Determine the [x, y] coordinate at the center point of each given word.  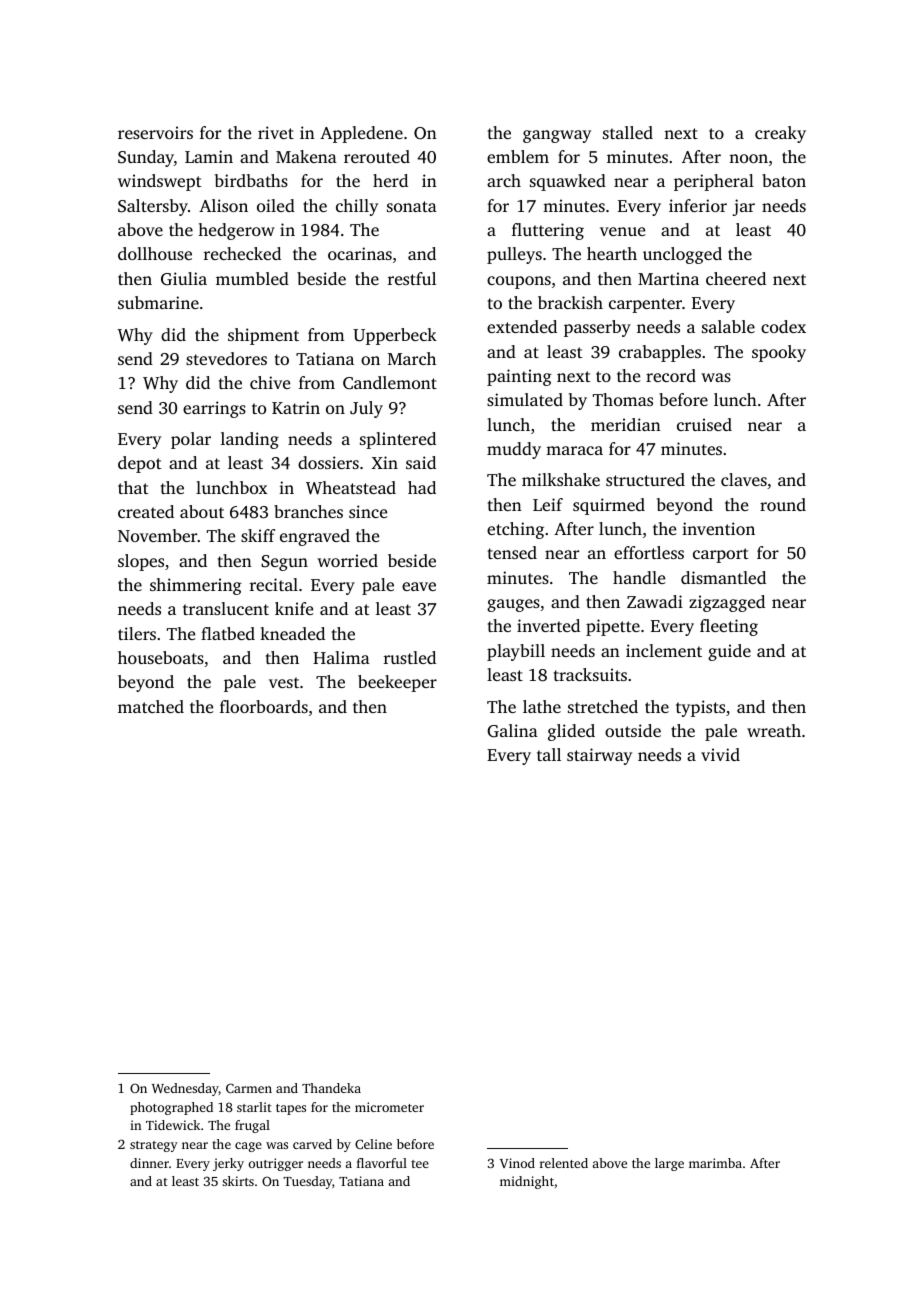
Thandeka [331, 1088]
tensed [512, 552]
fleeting [729, 627]
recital [274, 584]
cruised [704, 424]
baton [784, 180]
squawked [568, 182]
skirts [238, 1181]
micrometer [389, 1107]
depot [140, 464]
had [422, 487]
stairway [599, 756]
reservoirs [155, 132]
